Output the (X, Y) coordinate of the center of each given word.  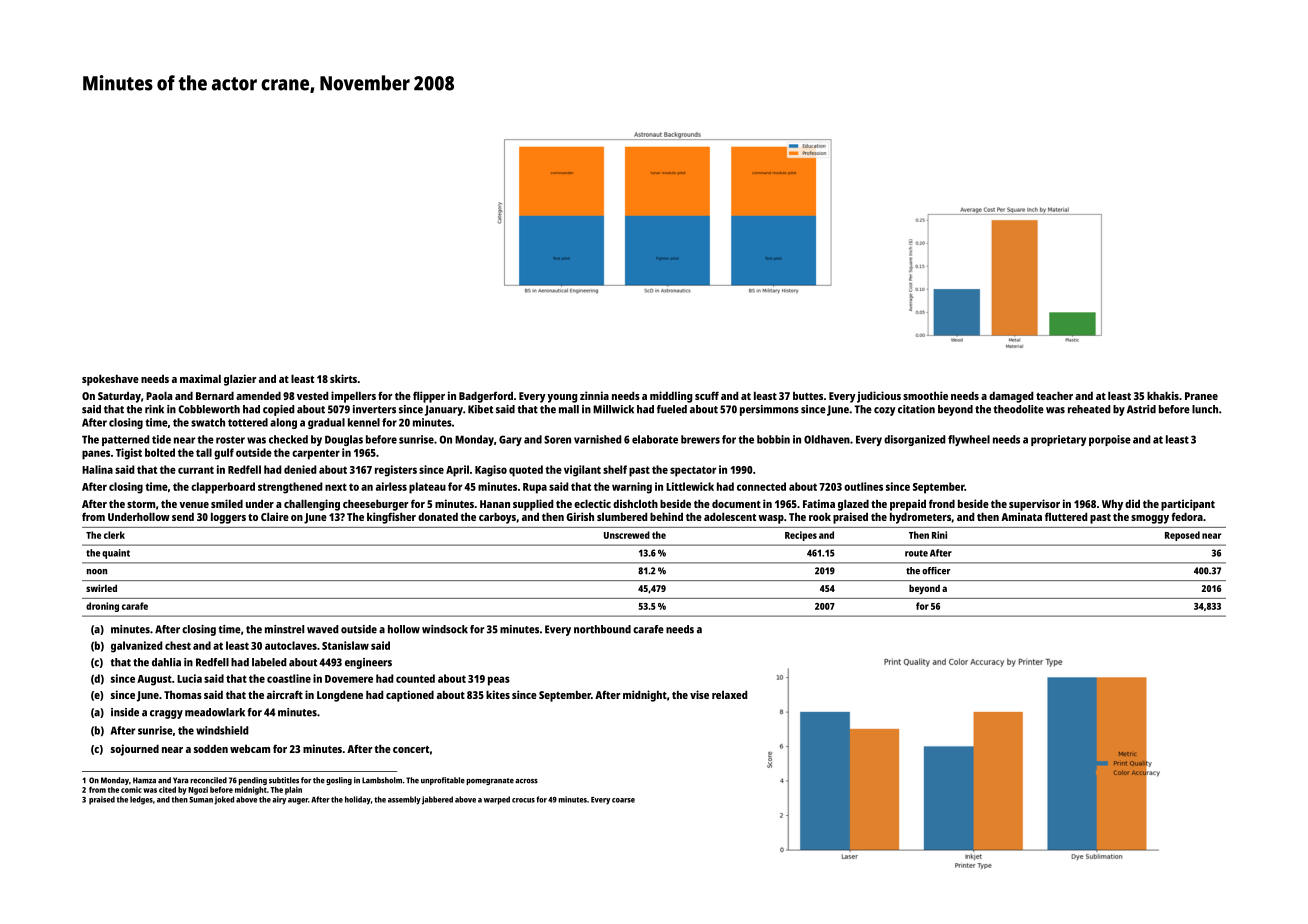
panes (96, 455)
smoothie (925, 395)
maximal (200, 378)
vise (699, 694)
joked (224, 800)
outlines (863, 486)
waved (322, 629)
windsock (445, 629)
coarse (623, 800)
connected (761, 486)
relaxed (729, 694)
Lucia (189, 678)
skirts (343, 378)
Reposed (1182, 536)
